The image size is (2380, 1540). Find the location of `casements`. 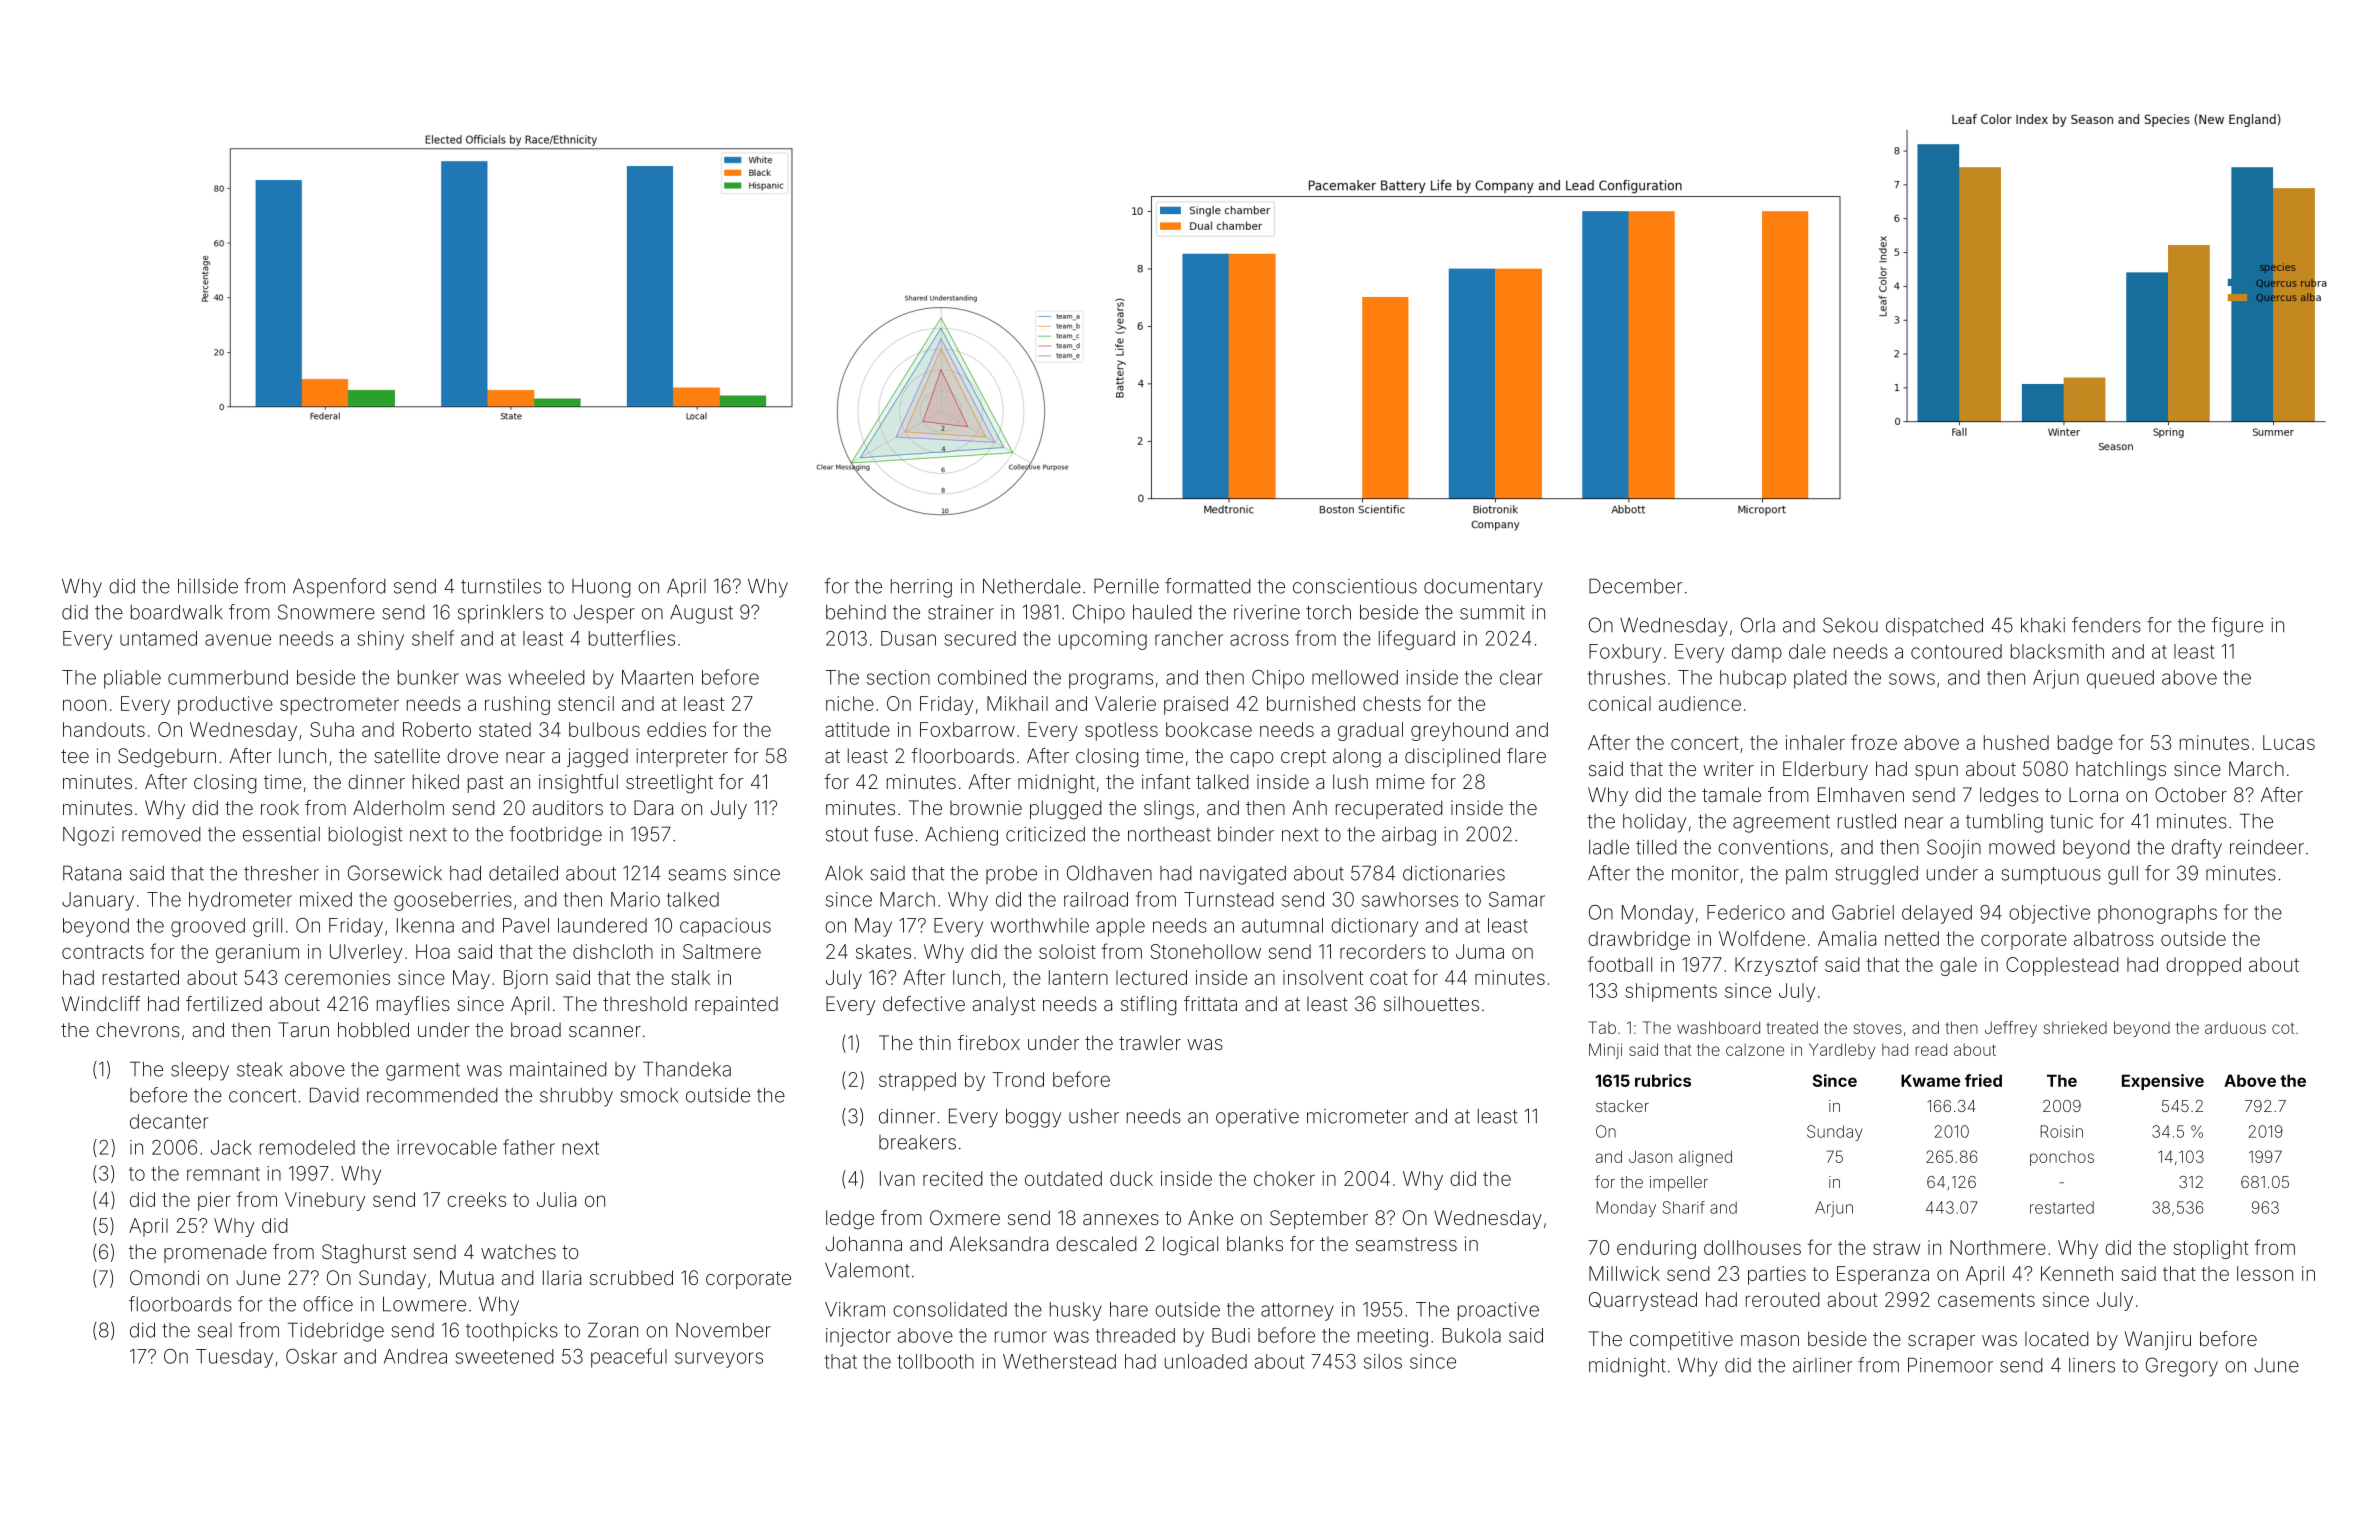

casements is located at coordinates (1986, 1300).
